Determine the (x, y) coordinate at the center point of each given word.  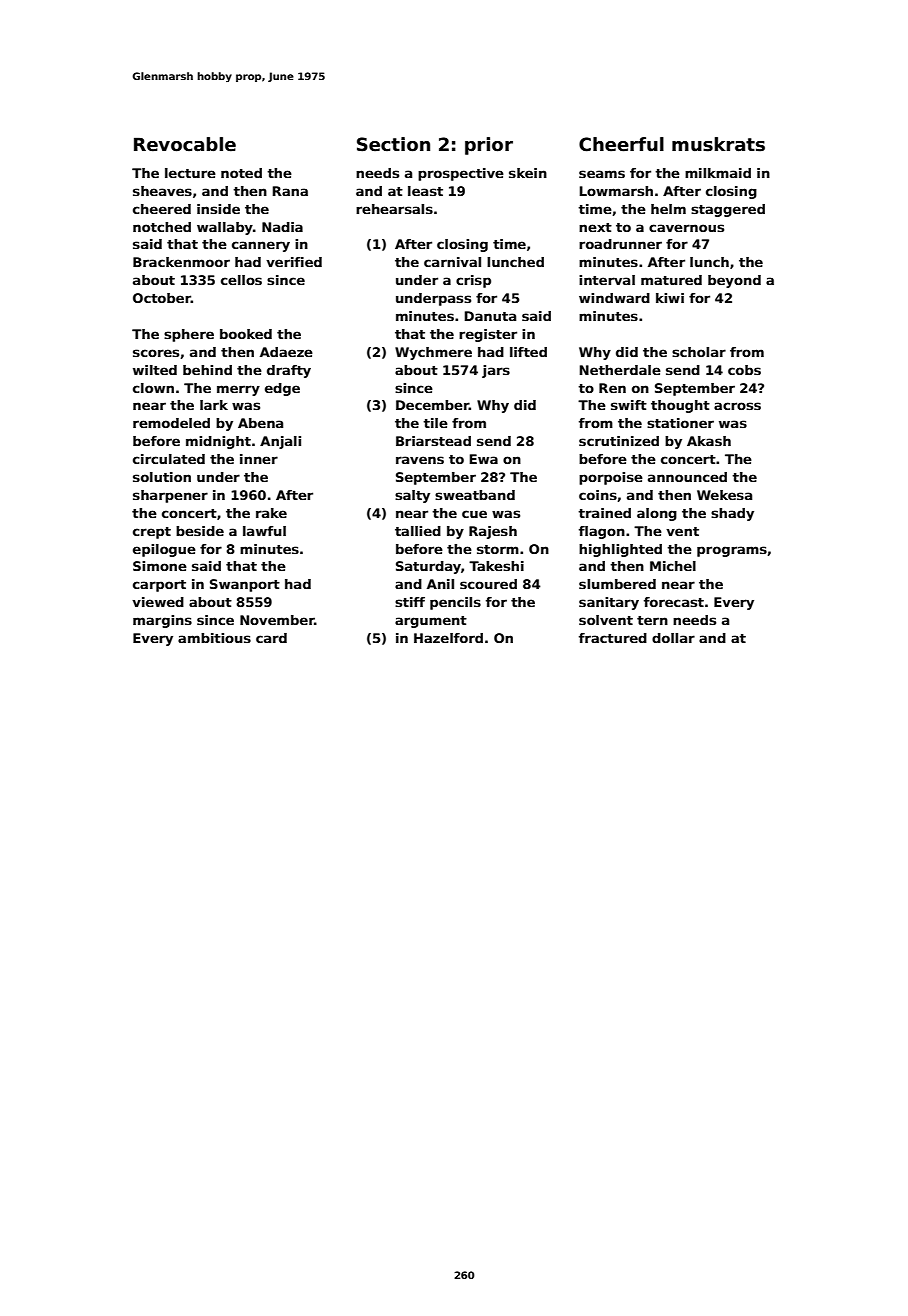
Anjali (280, 442)
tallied (418, 531)
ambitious (214, 638)
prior (489, 146)
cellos (241, 280)
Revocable (185, 144)
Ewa (484, 459)
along (657, 514)
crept (152, 533)
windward (614, 298)
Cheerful (621, 144)
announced (687, 477)
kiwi (670, 298)
